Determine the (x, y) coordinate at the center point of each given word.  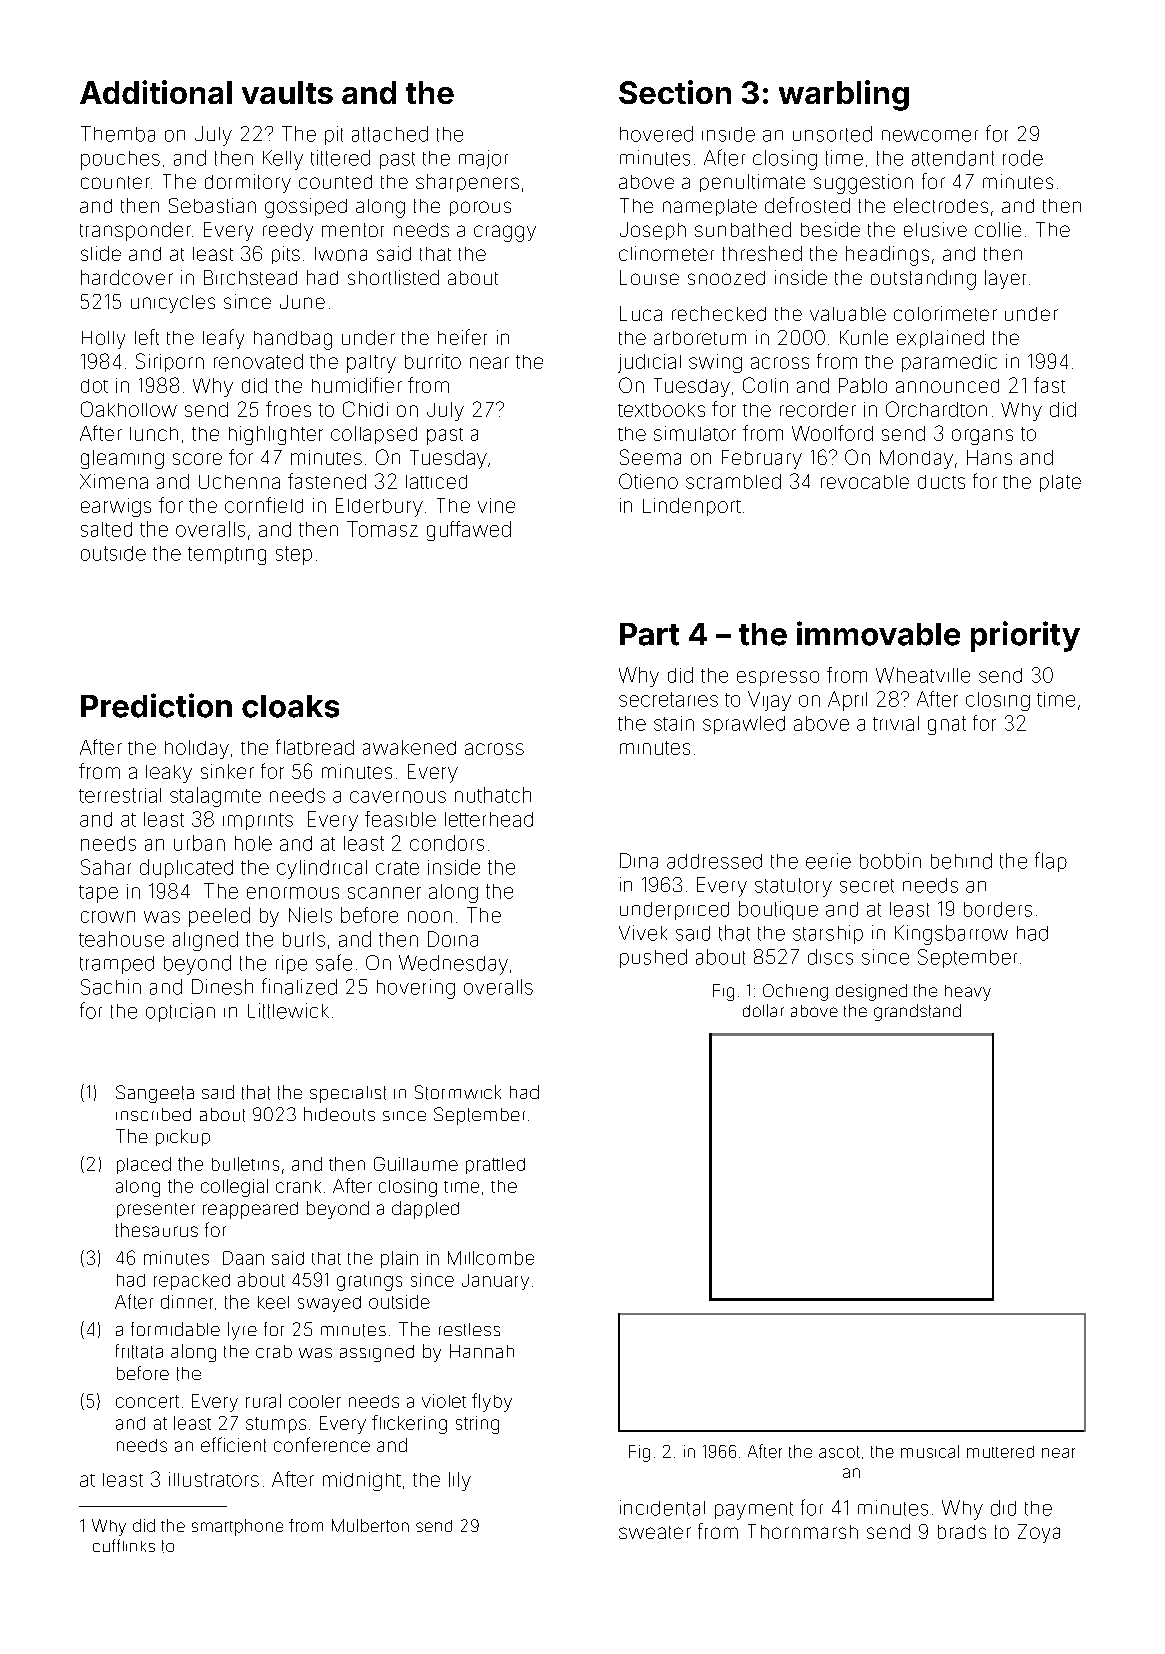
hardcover (127, 277)
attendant (953, 158)
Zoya (1039, 1533)
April (847, 701)
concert (147, 1401)
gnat (947, 725)
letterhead (489, 819)
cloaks (290, 706)
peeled (219, 917)
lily (460, 1481)
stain (674, 723)
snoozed (726, 278)
